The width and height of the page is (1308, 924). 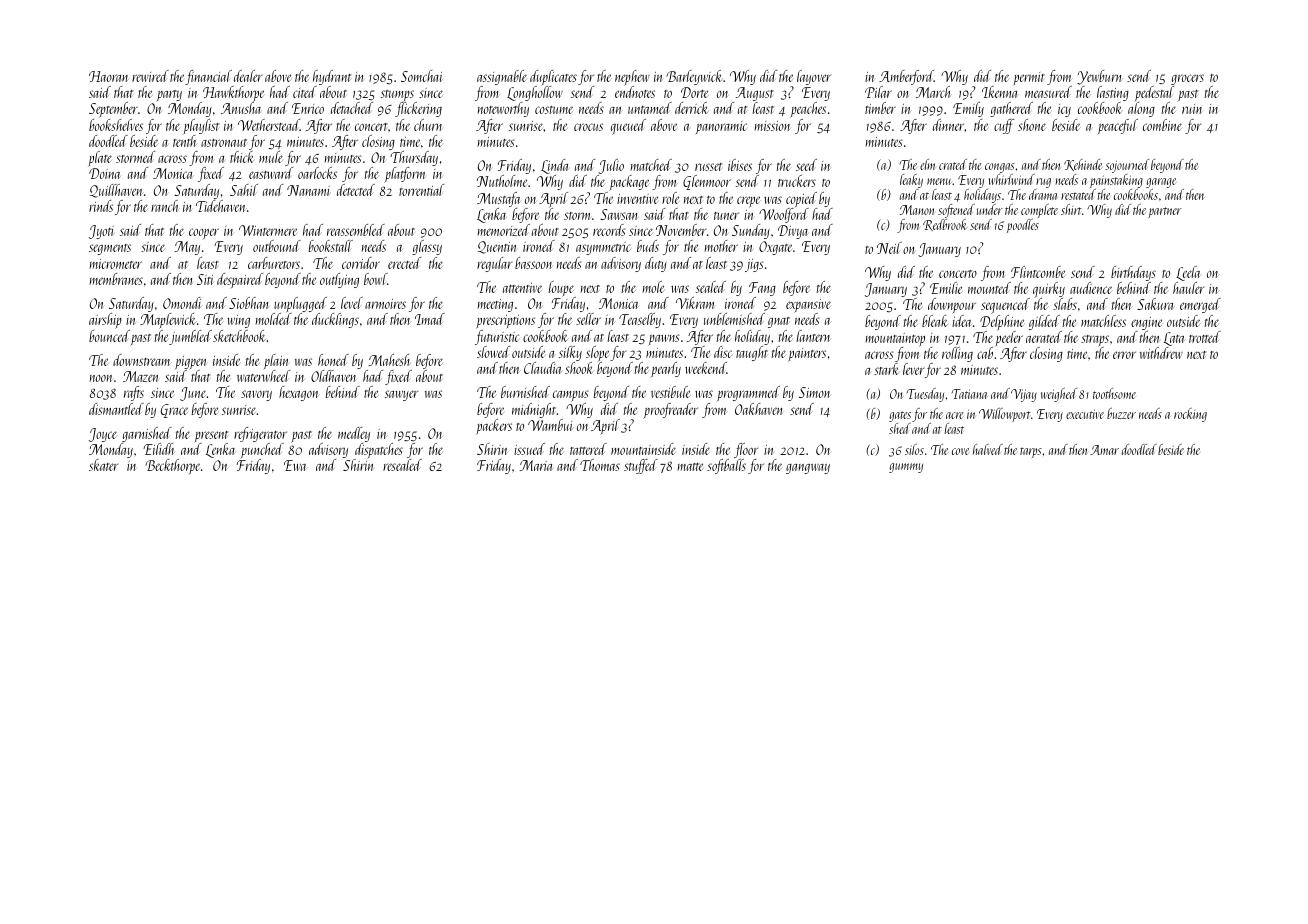 I want to click on permit, so click(x=1029, y=78).
